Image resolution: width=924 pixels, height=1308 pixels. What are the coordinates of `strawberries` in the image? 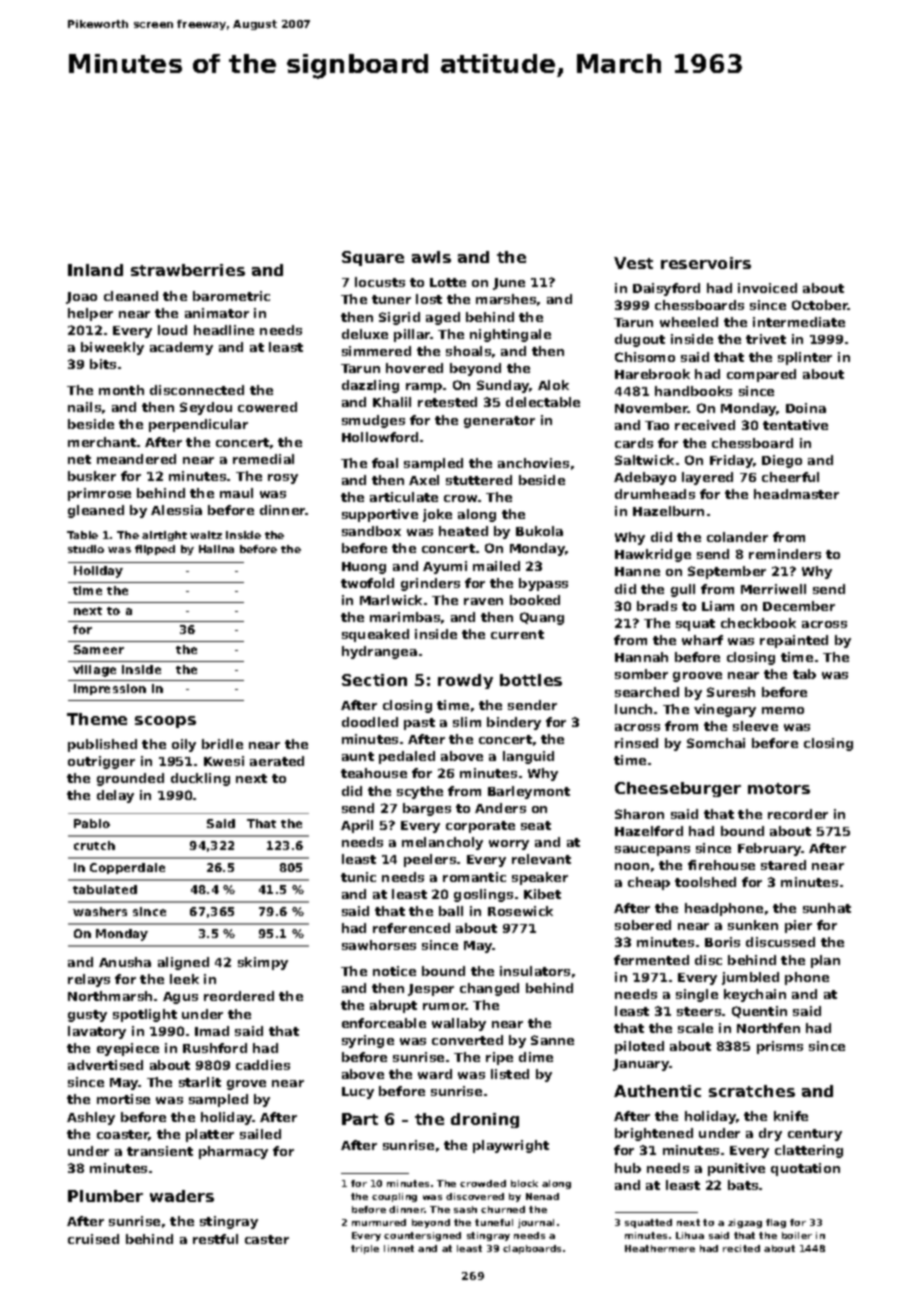 It's located at (188, 270).
